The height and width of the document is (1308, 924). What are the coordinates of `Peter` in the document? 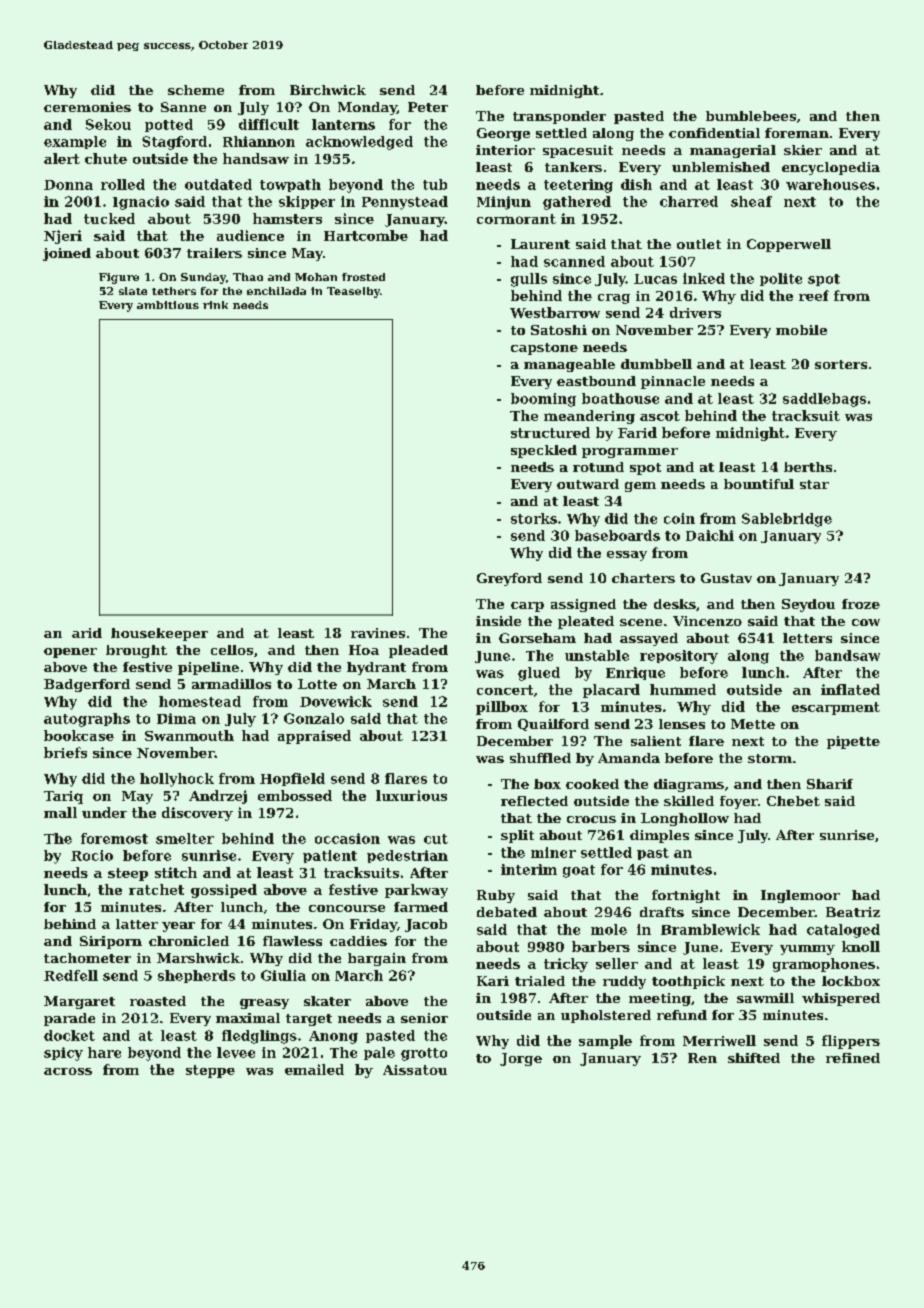 It's located at (428, 107).
